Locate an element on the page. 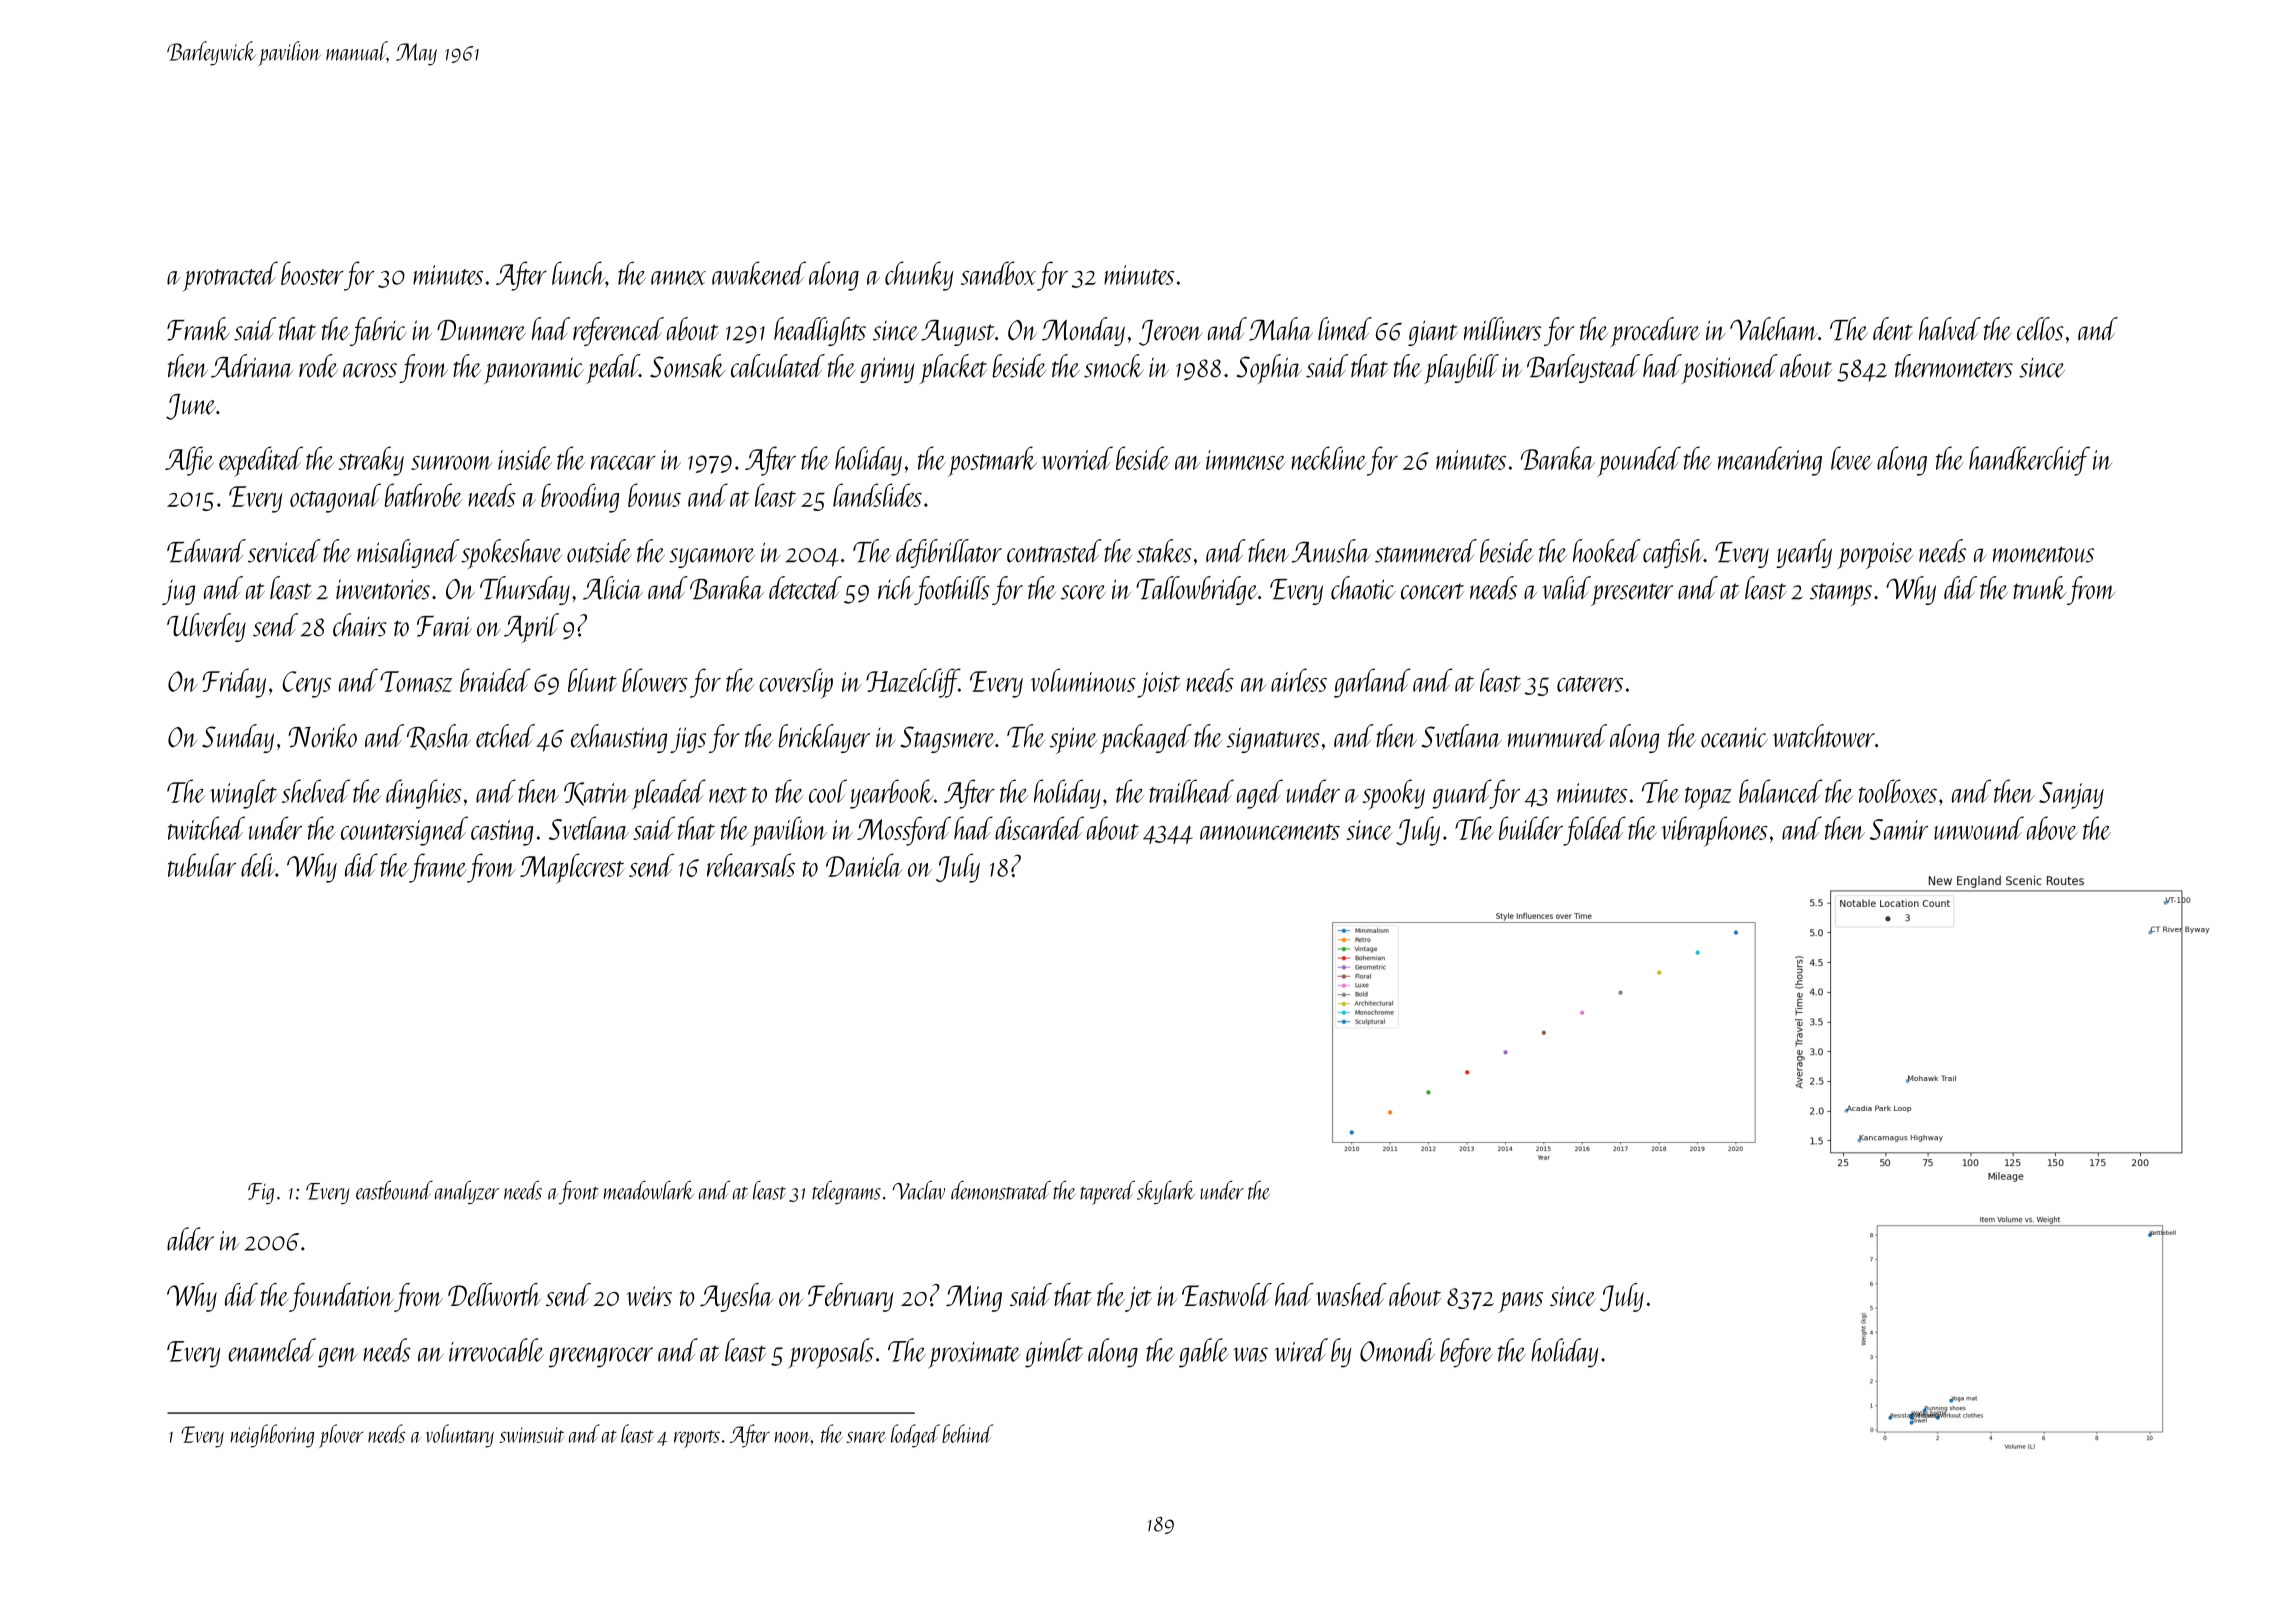 This document has width=2292, height=1620. announcements is located at coordinates (1270, 832).
